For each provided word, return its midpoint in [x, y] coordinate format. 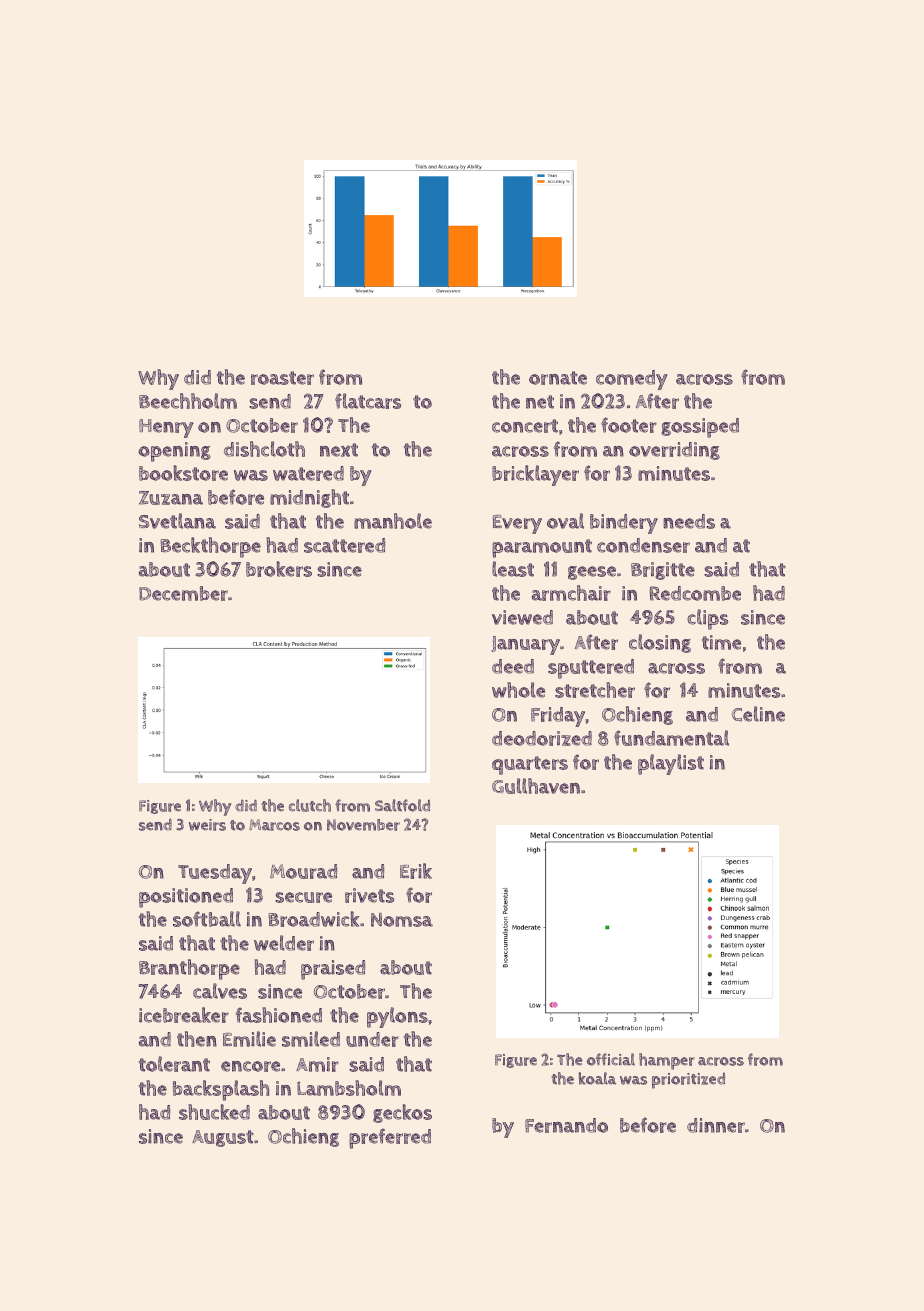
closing [660, 643]
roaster [282, 378]
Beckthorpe [210, 547]
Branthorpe [189, 969]
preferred [390, 1138]
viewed [522, 617]
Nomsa [402, 920]
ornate [558, 378]
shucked [214, 1112]
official [611, 1059]
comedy [631, 380]
